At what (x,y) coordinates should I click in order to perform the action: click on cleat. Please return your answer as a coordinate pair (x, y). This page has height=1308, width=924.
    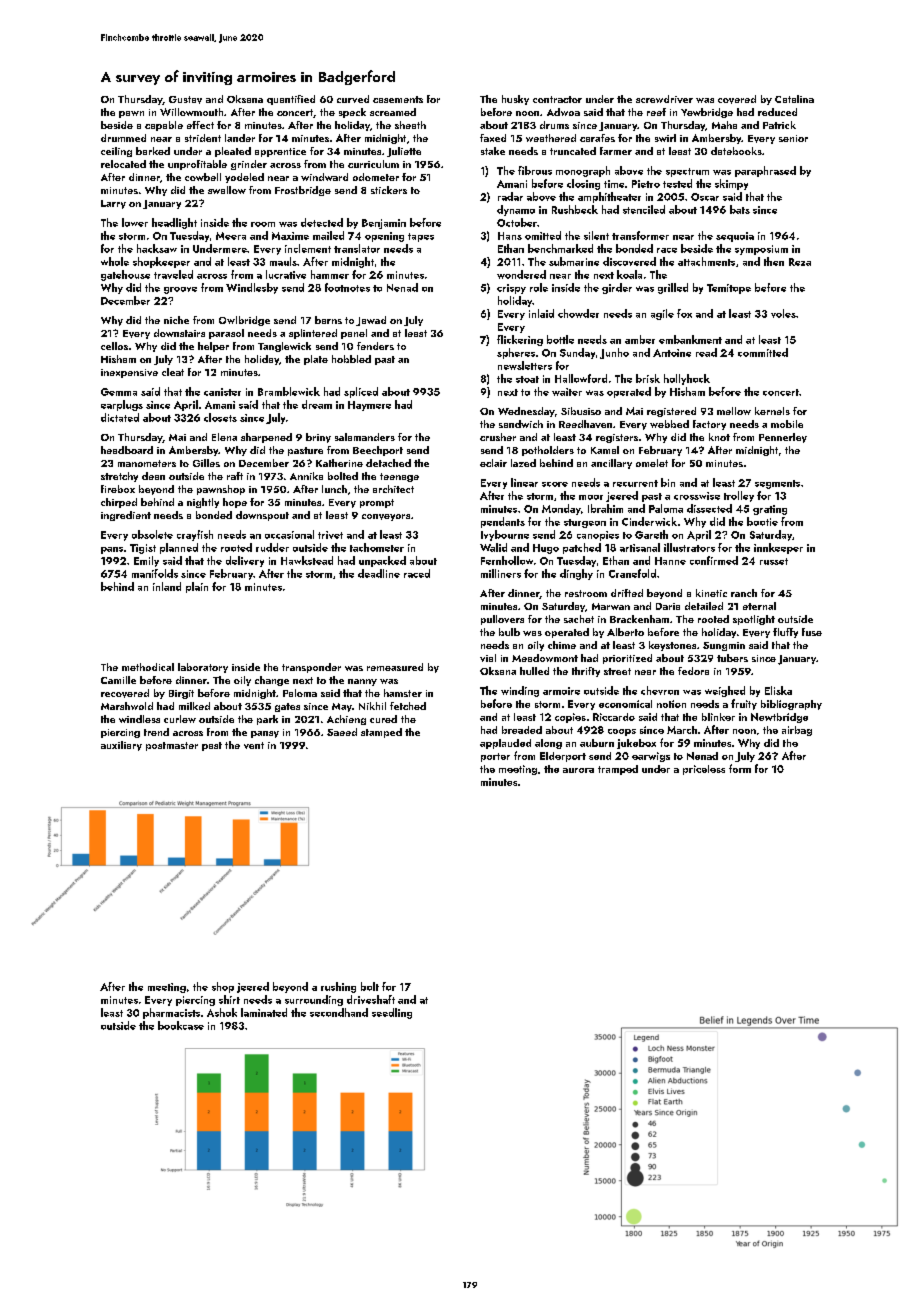
    Looking at the image, I should click on (173, 372).
